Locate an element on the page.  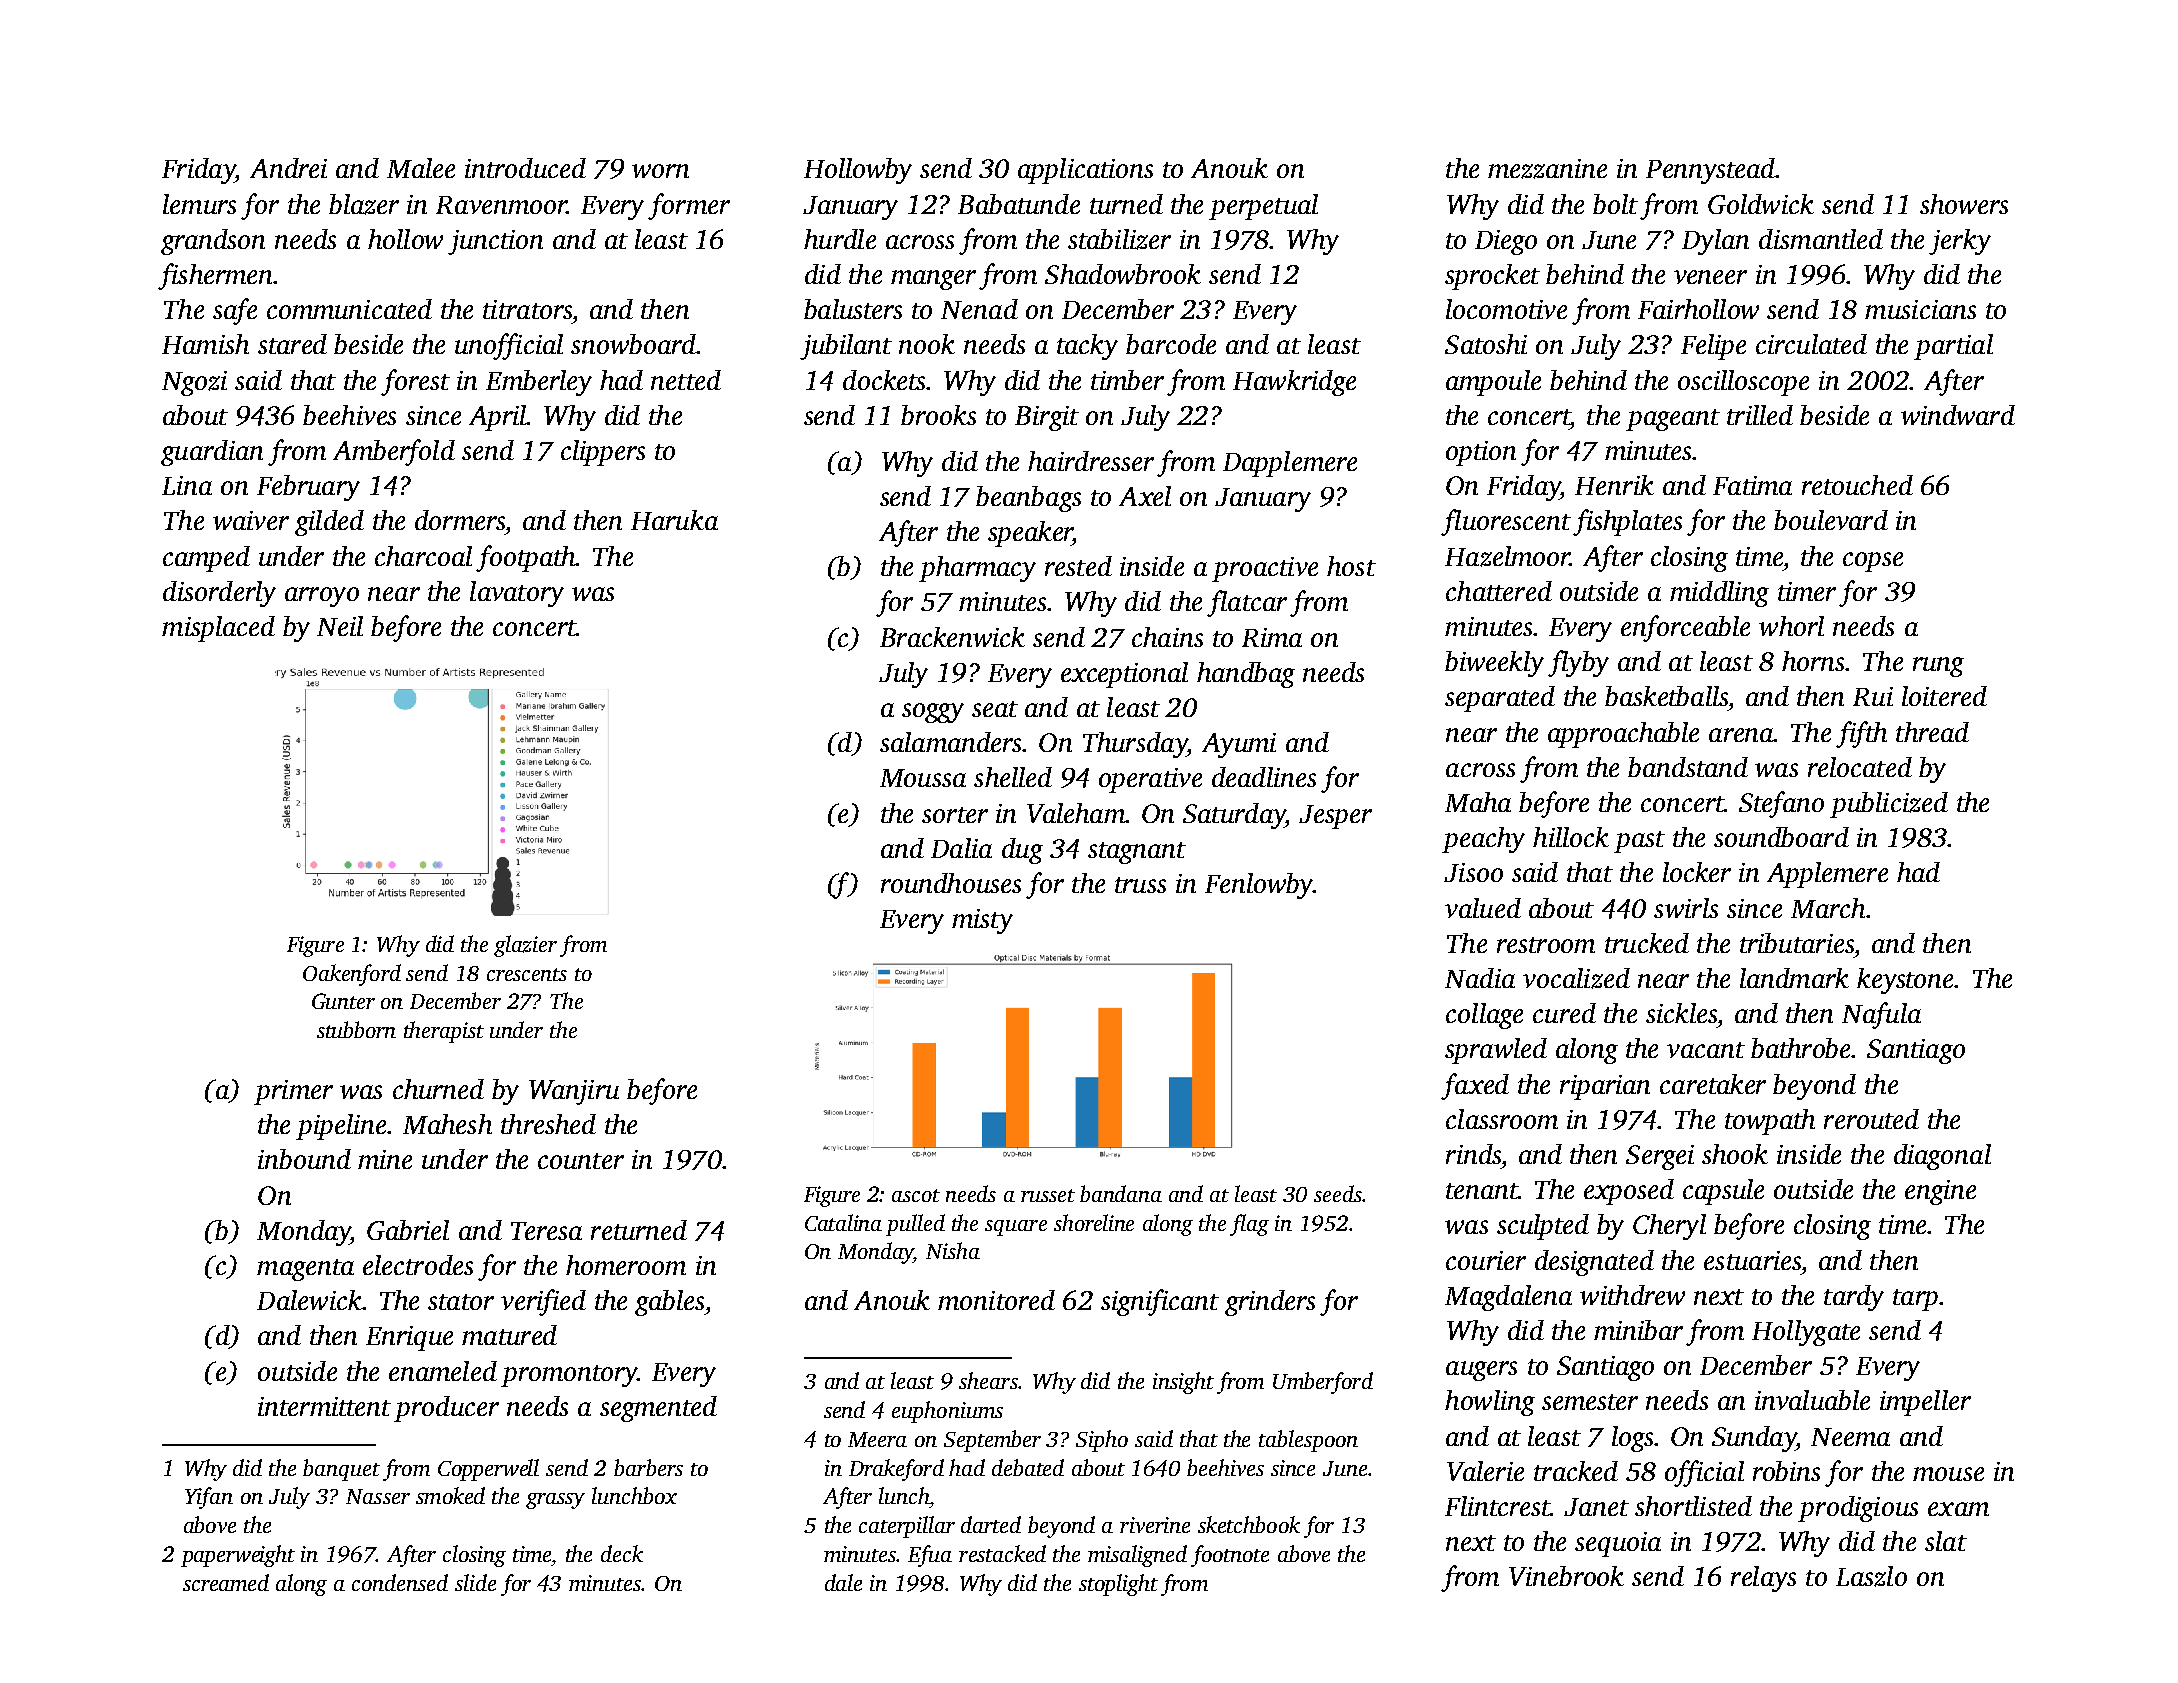
handbag is located at coordinates (1246, 675).
